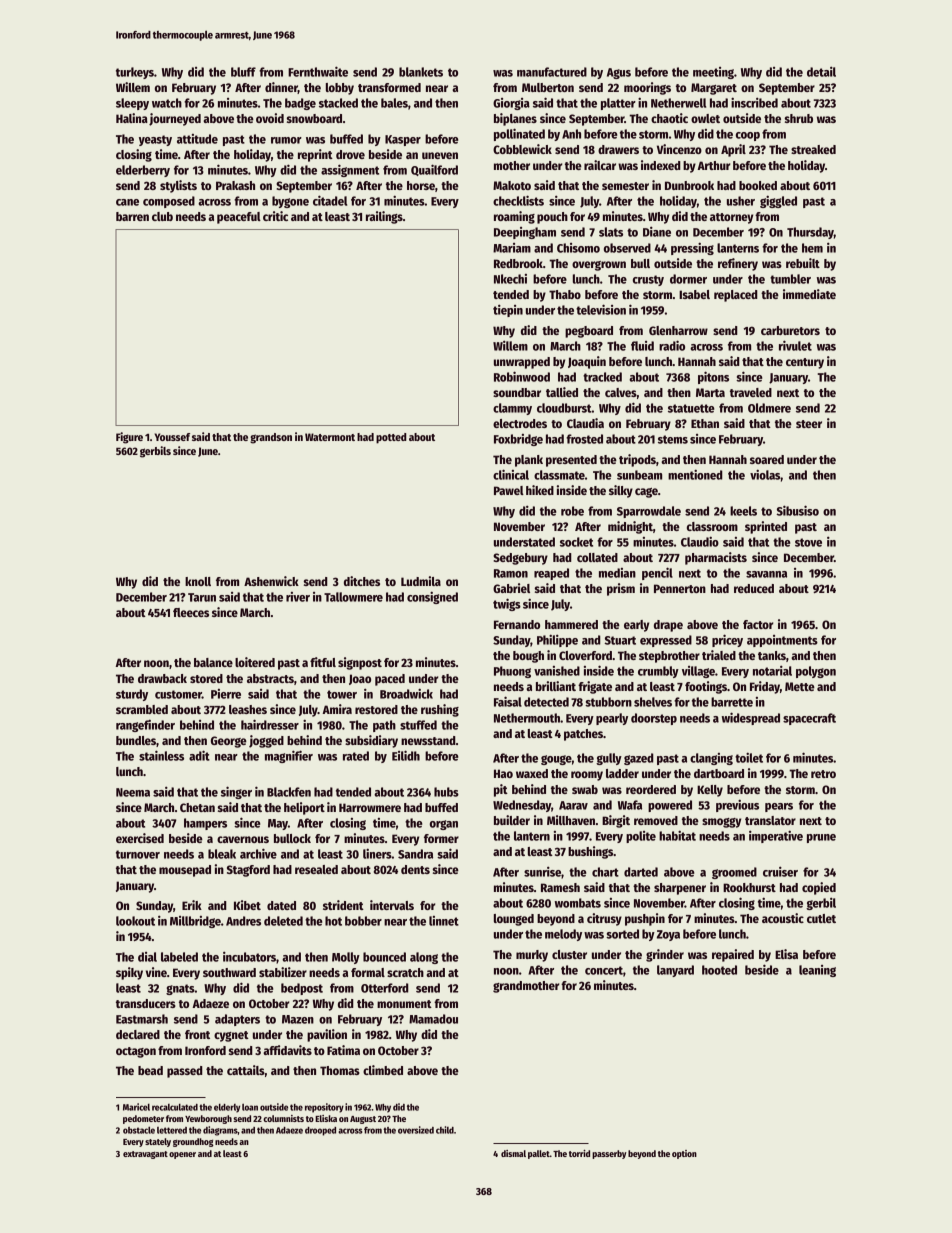 The width and height of the screenshot is (952, 1233). What do you see at coordinates (823, 774) in the screenshot?
I see `retro` at bounding box center [823, 774].
